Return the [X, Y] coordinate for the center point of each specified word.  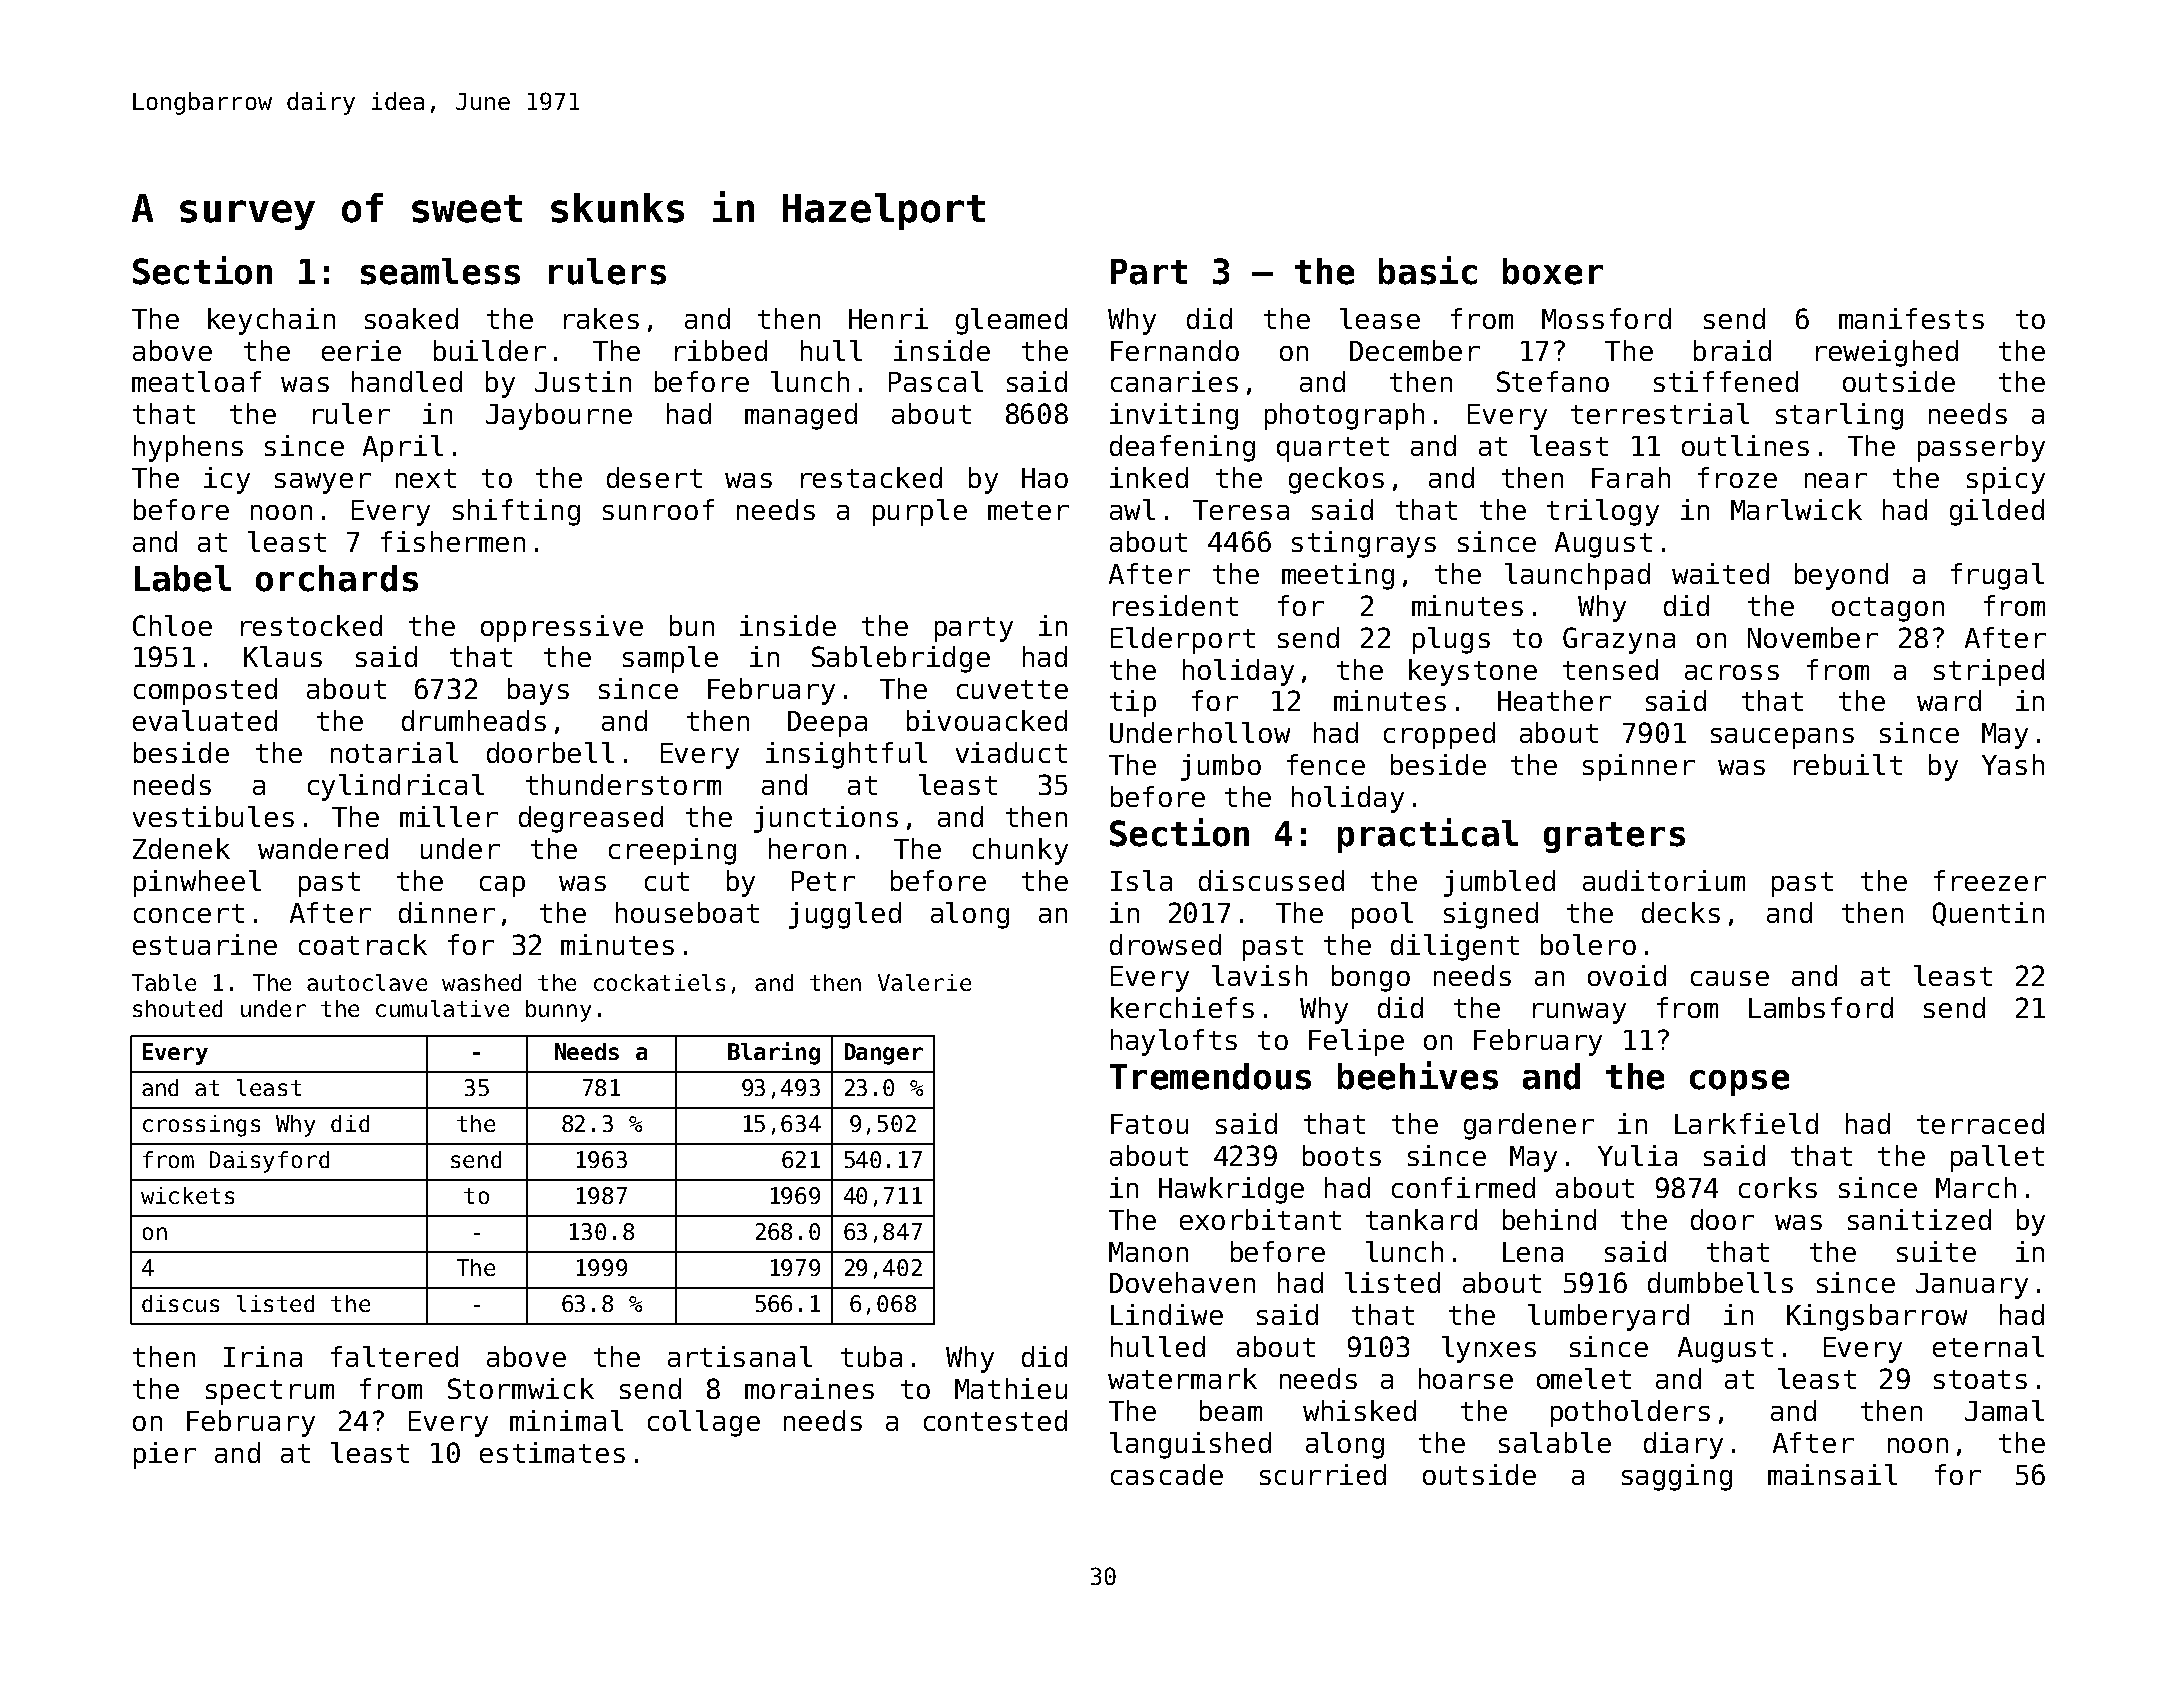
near [1836, 480]
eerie [361, 350]
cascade [1167, 1474]
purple [920, 512]
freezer [1990, 880]
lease [1380, 318]
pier [165, 1455]
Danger [884, 1054]
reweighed [1887, 353]
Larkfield [1746, 1123]
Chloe [172, 625]
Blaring [774, 1053]
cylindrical [396, 787]
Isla [1141, 880]
